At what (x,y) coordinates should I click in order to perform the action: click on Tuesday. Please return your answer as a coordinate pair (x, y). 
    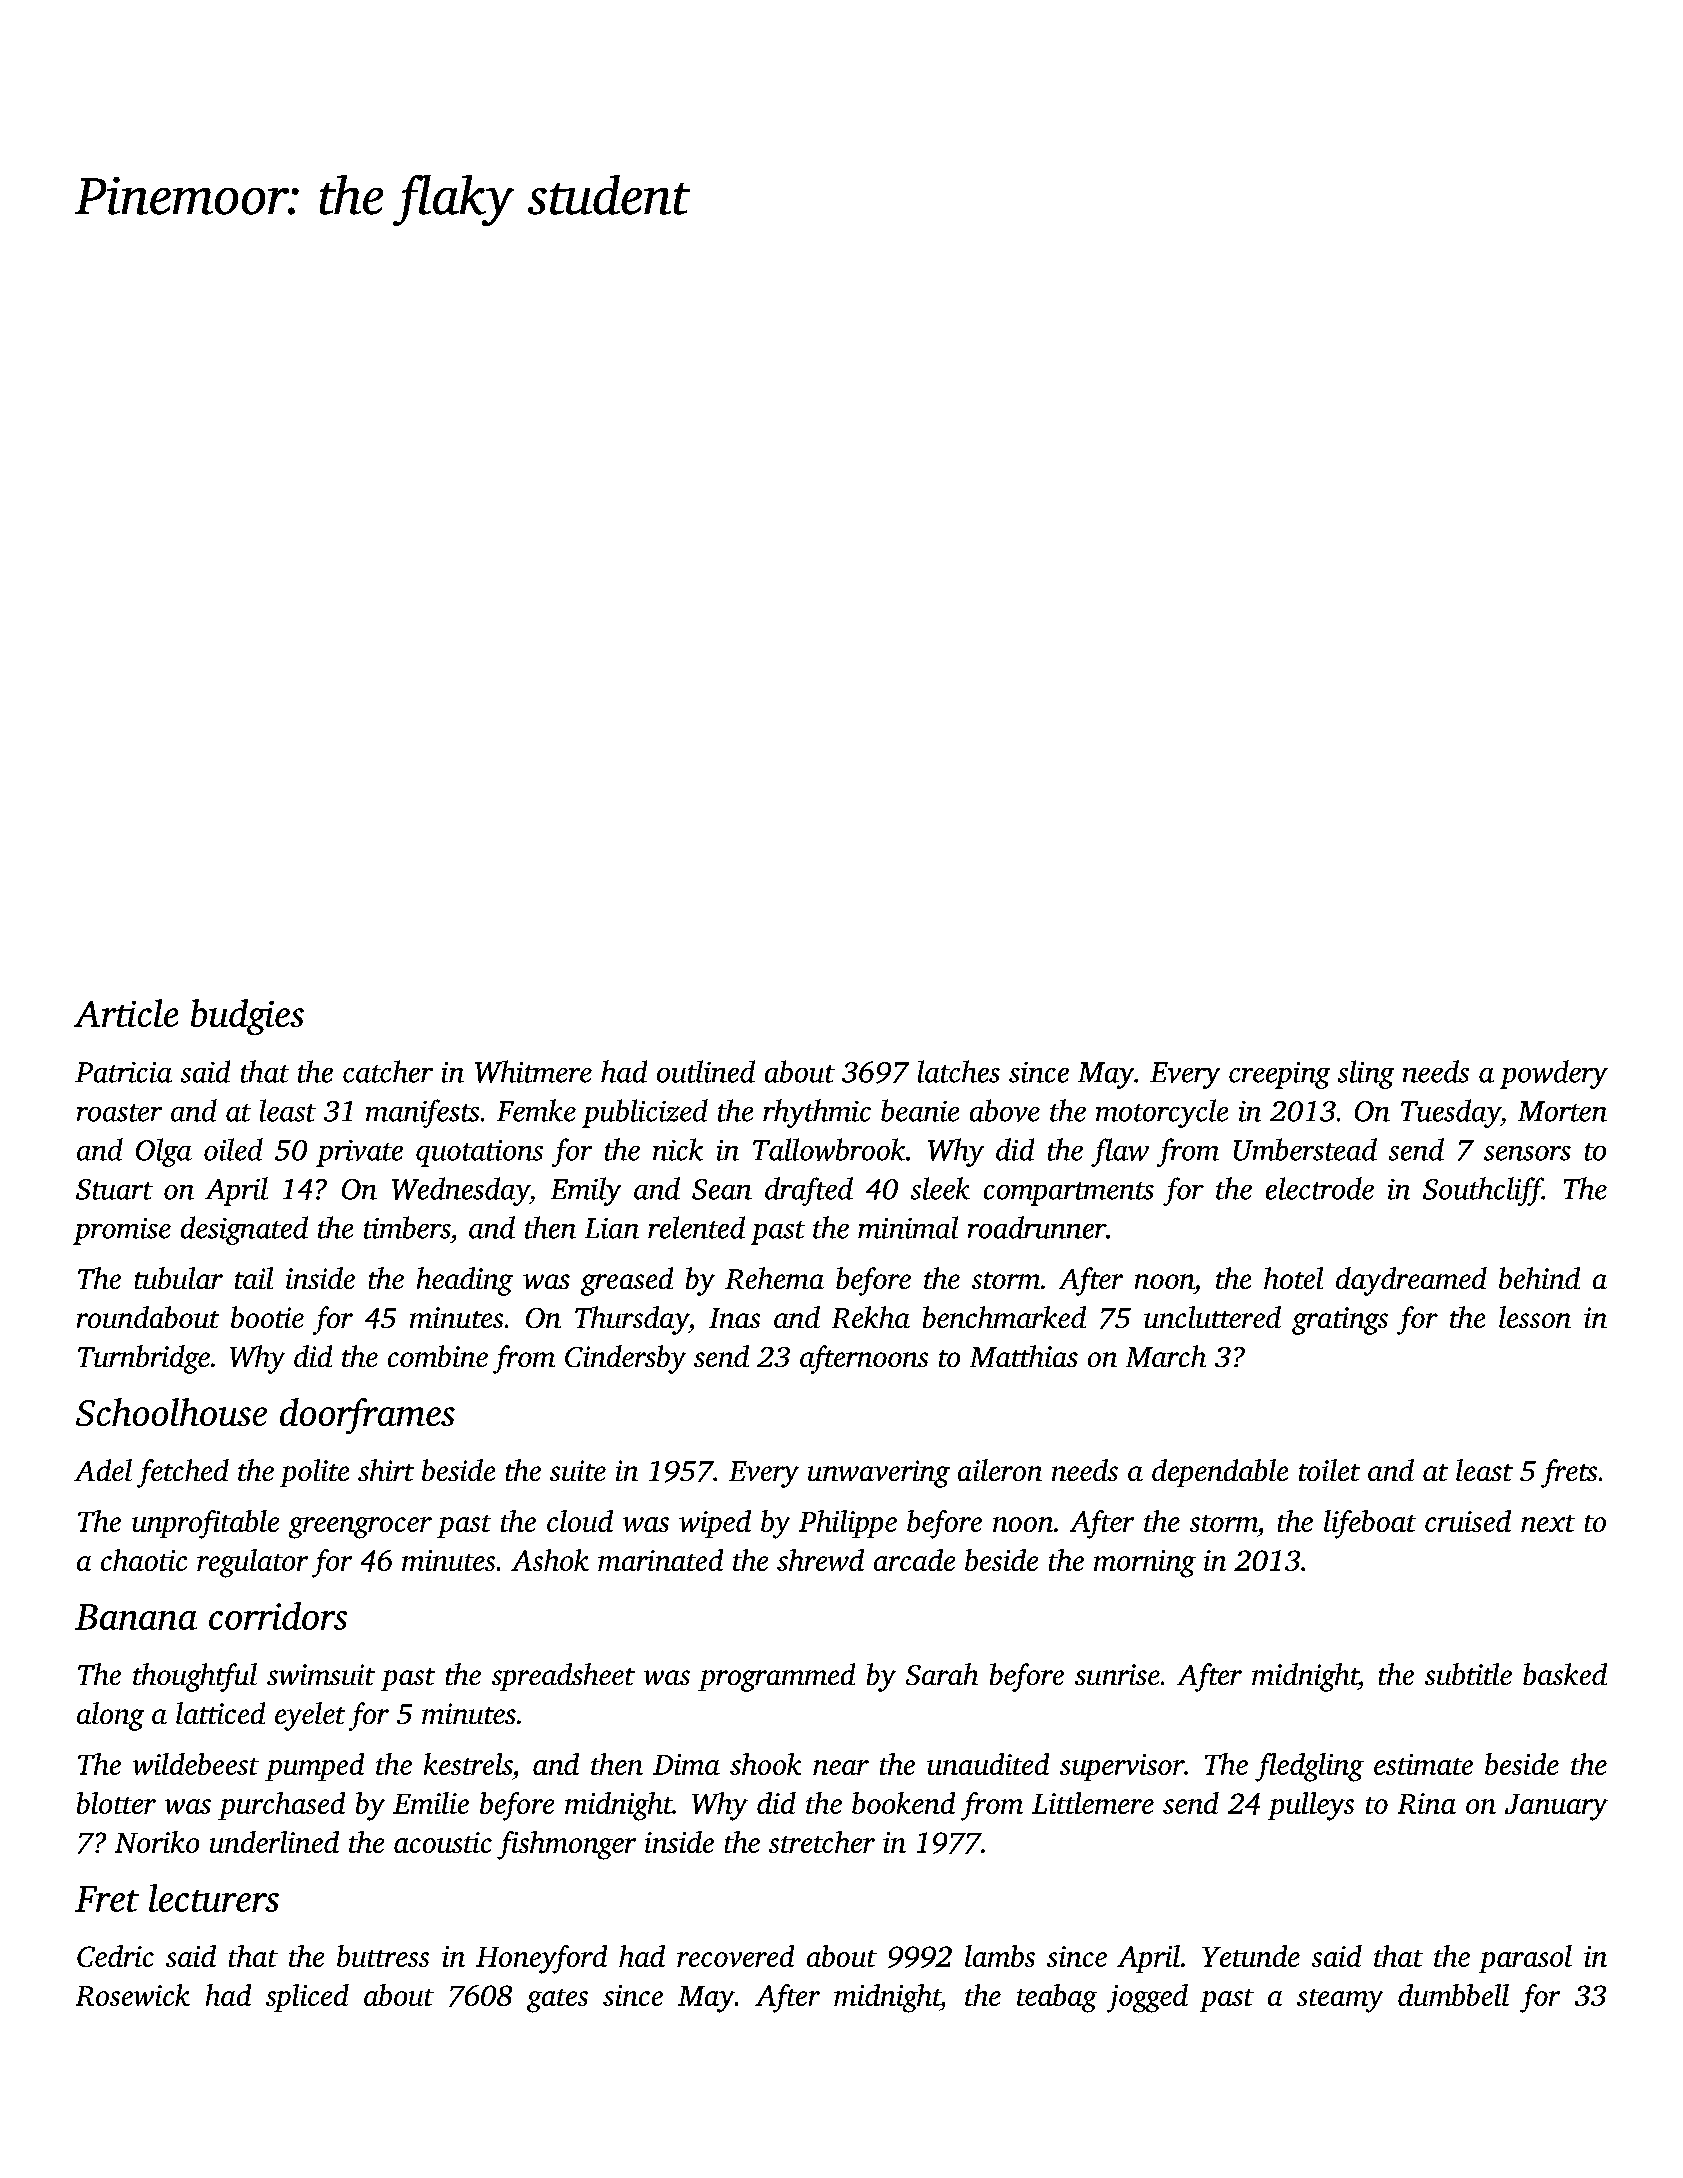
    Looking at the image, I should click on (1451, 1113).
